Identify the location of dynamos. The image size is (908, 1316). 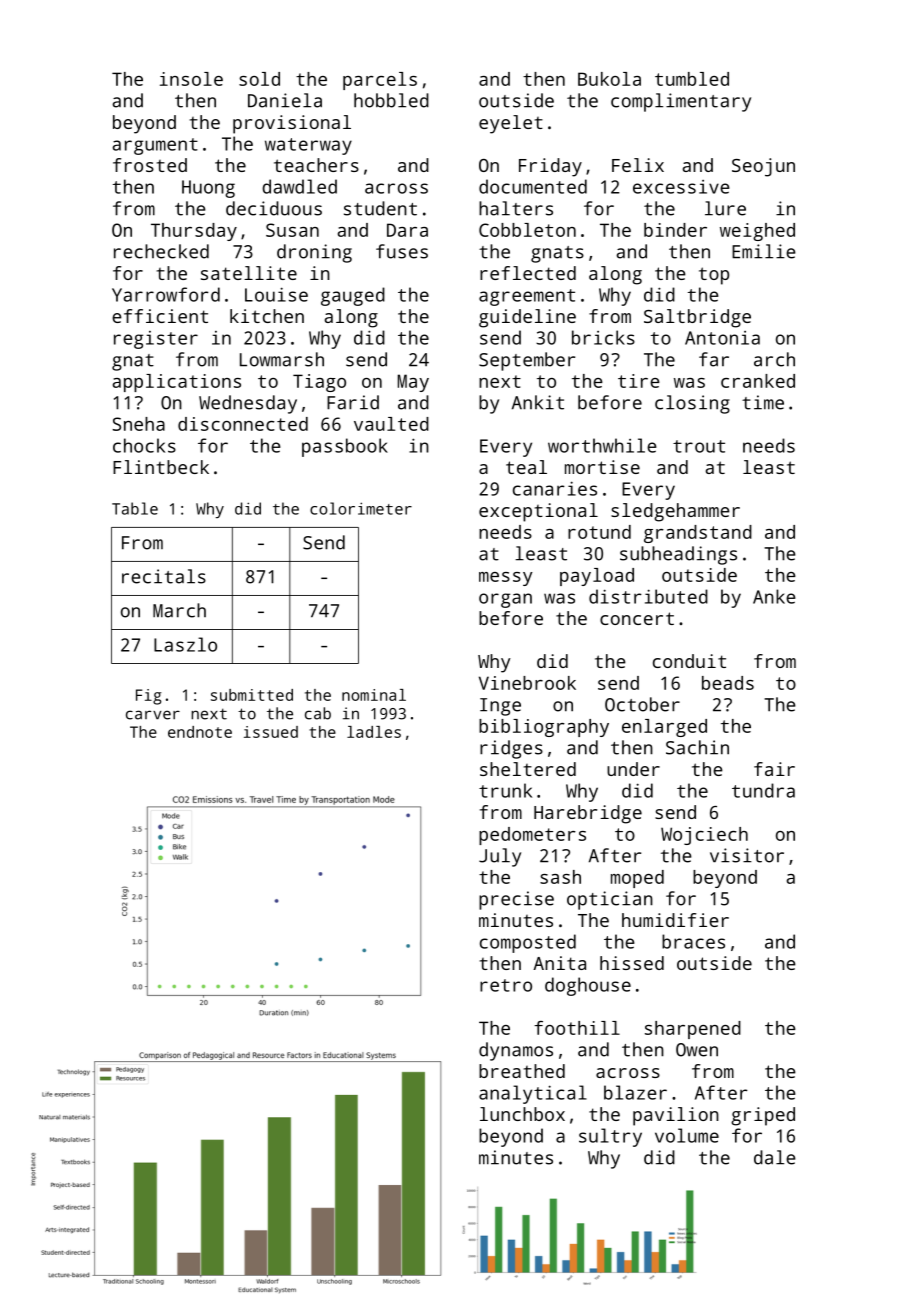
(516, 1051).
